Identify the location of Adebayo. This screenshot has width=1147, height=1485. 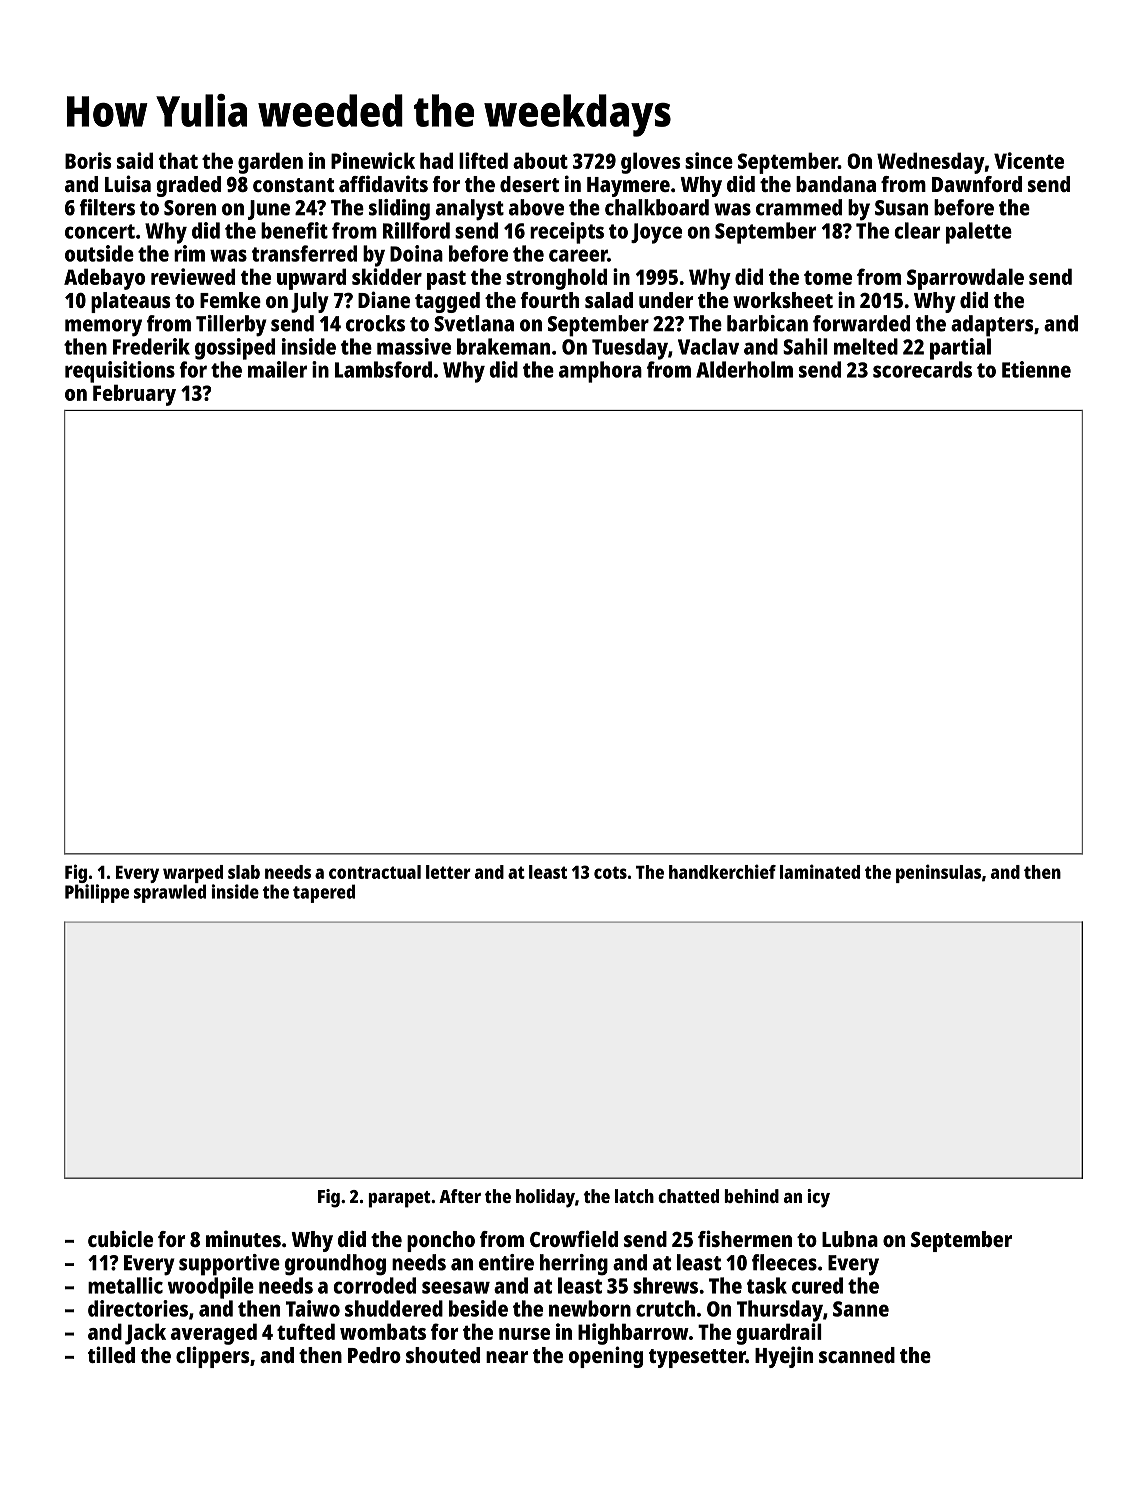
(104, 279).
